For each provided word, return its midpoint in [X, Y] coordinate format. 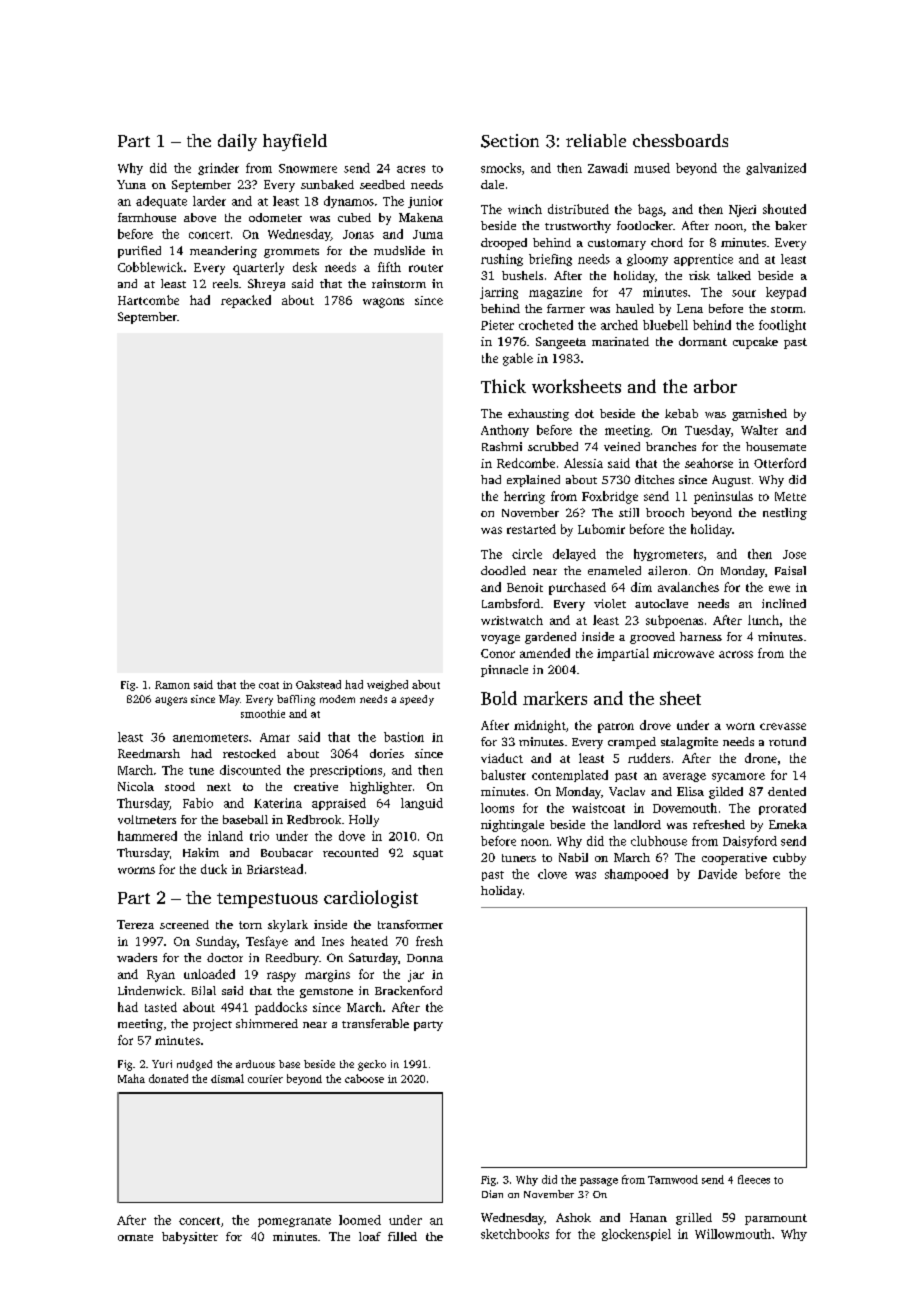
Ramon [172, 685]
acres [411, 169]
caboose [364, 1078]
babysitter [190, 1238]
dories [387, 753]
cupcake [755, 343]
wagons [383, 303]
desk [305, 267]
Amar [275, 737]
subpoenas [674, 621]
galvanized [776, 169]
